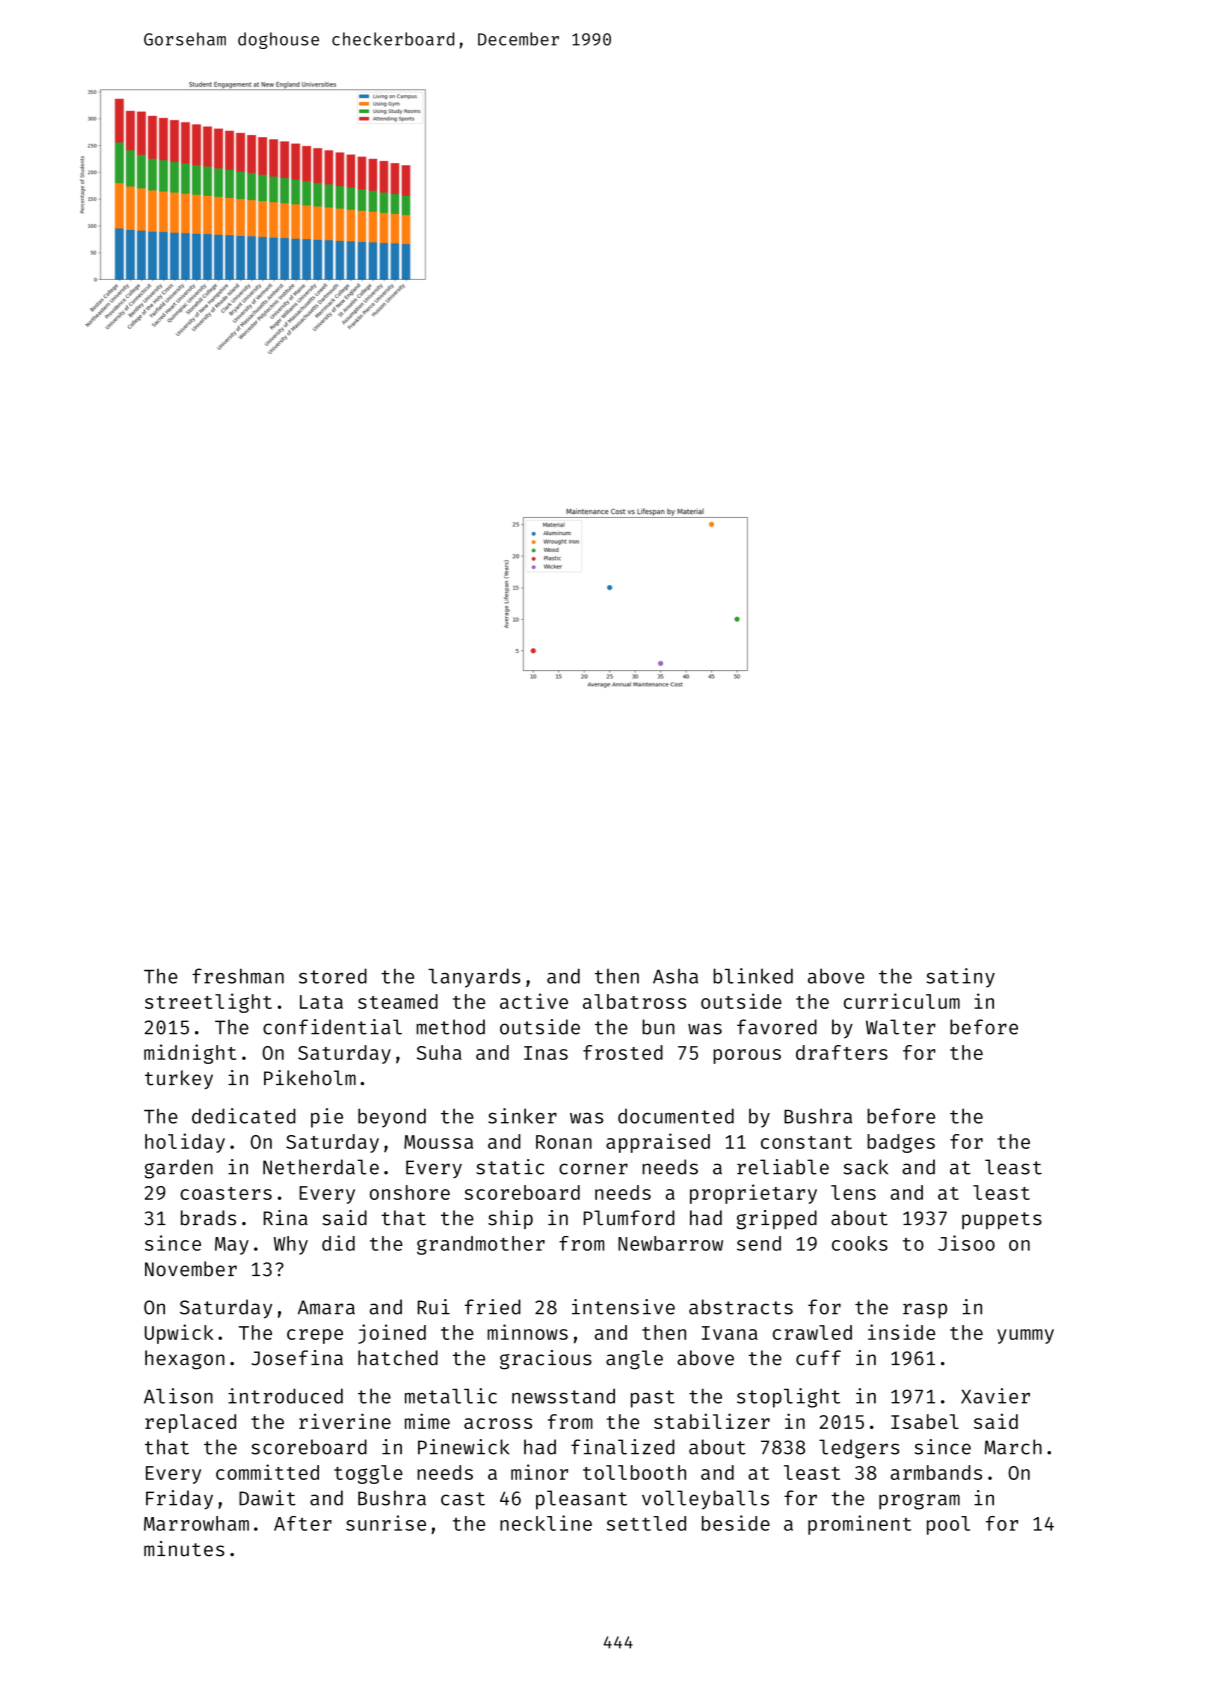  I want to click on Upwick, so click(179, 1334).
